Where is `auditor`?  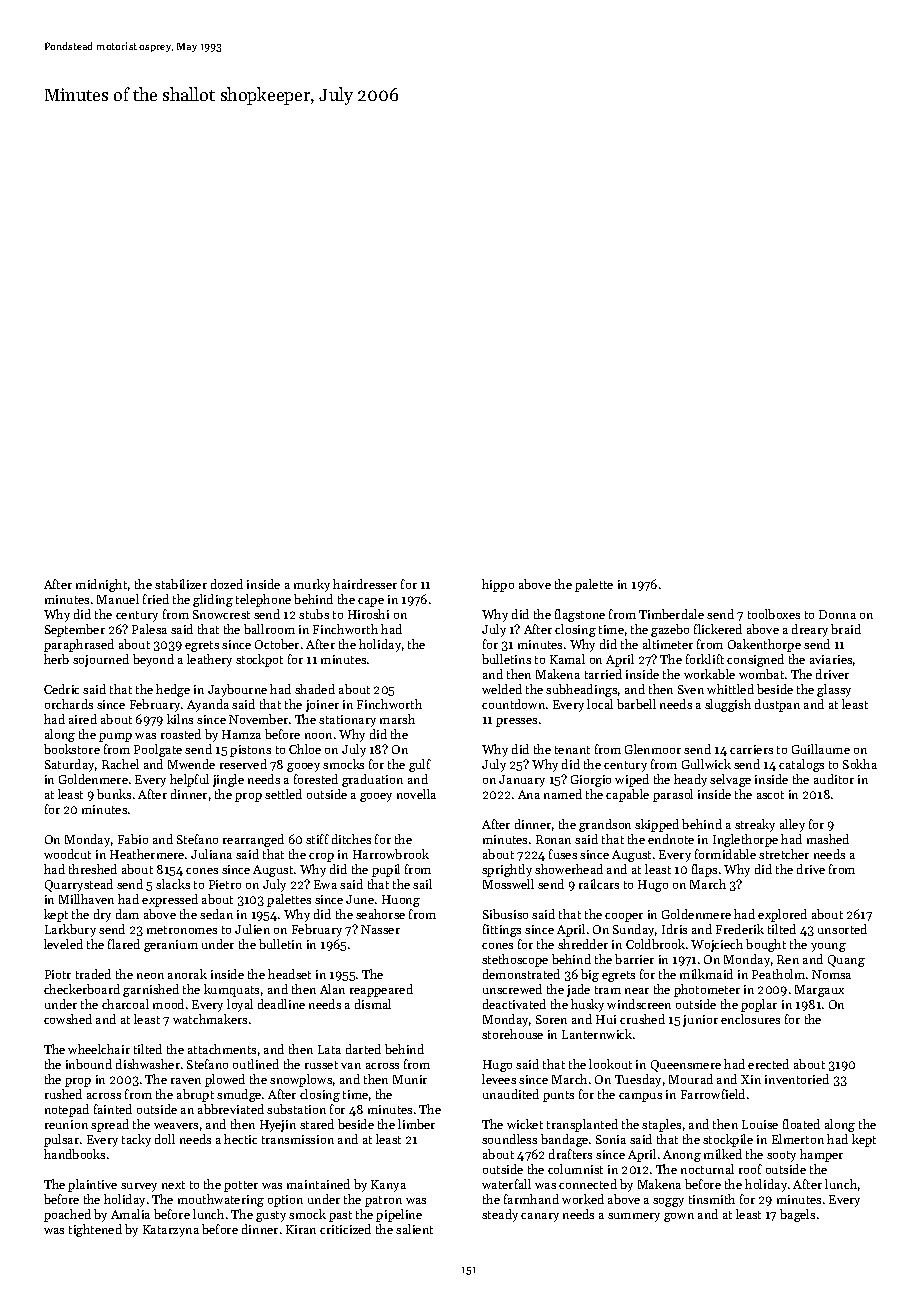
auditor is located at coordinates (834, 779).
